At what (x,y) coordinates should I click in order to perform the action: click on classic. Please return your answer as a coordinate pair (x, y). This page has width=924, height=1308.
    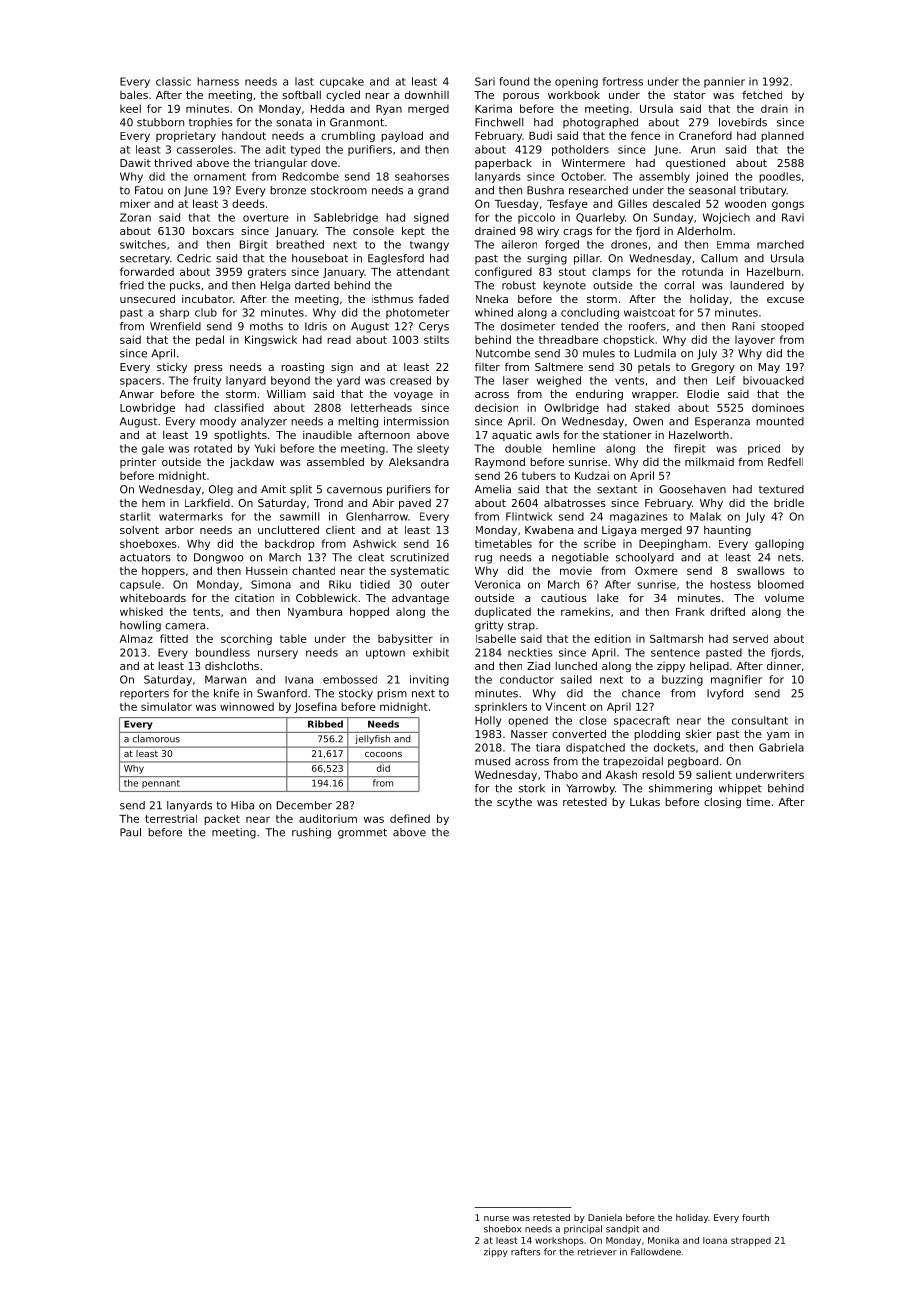
    Looking at the image, I should click on (173, 81).
